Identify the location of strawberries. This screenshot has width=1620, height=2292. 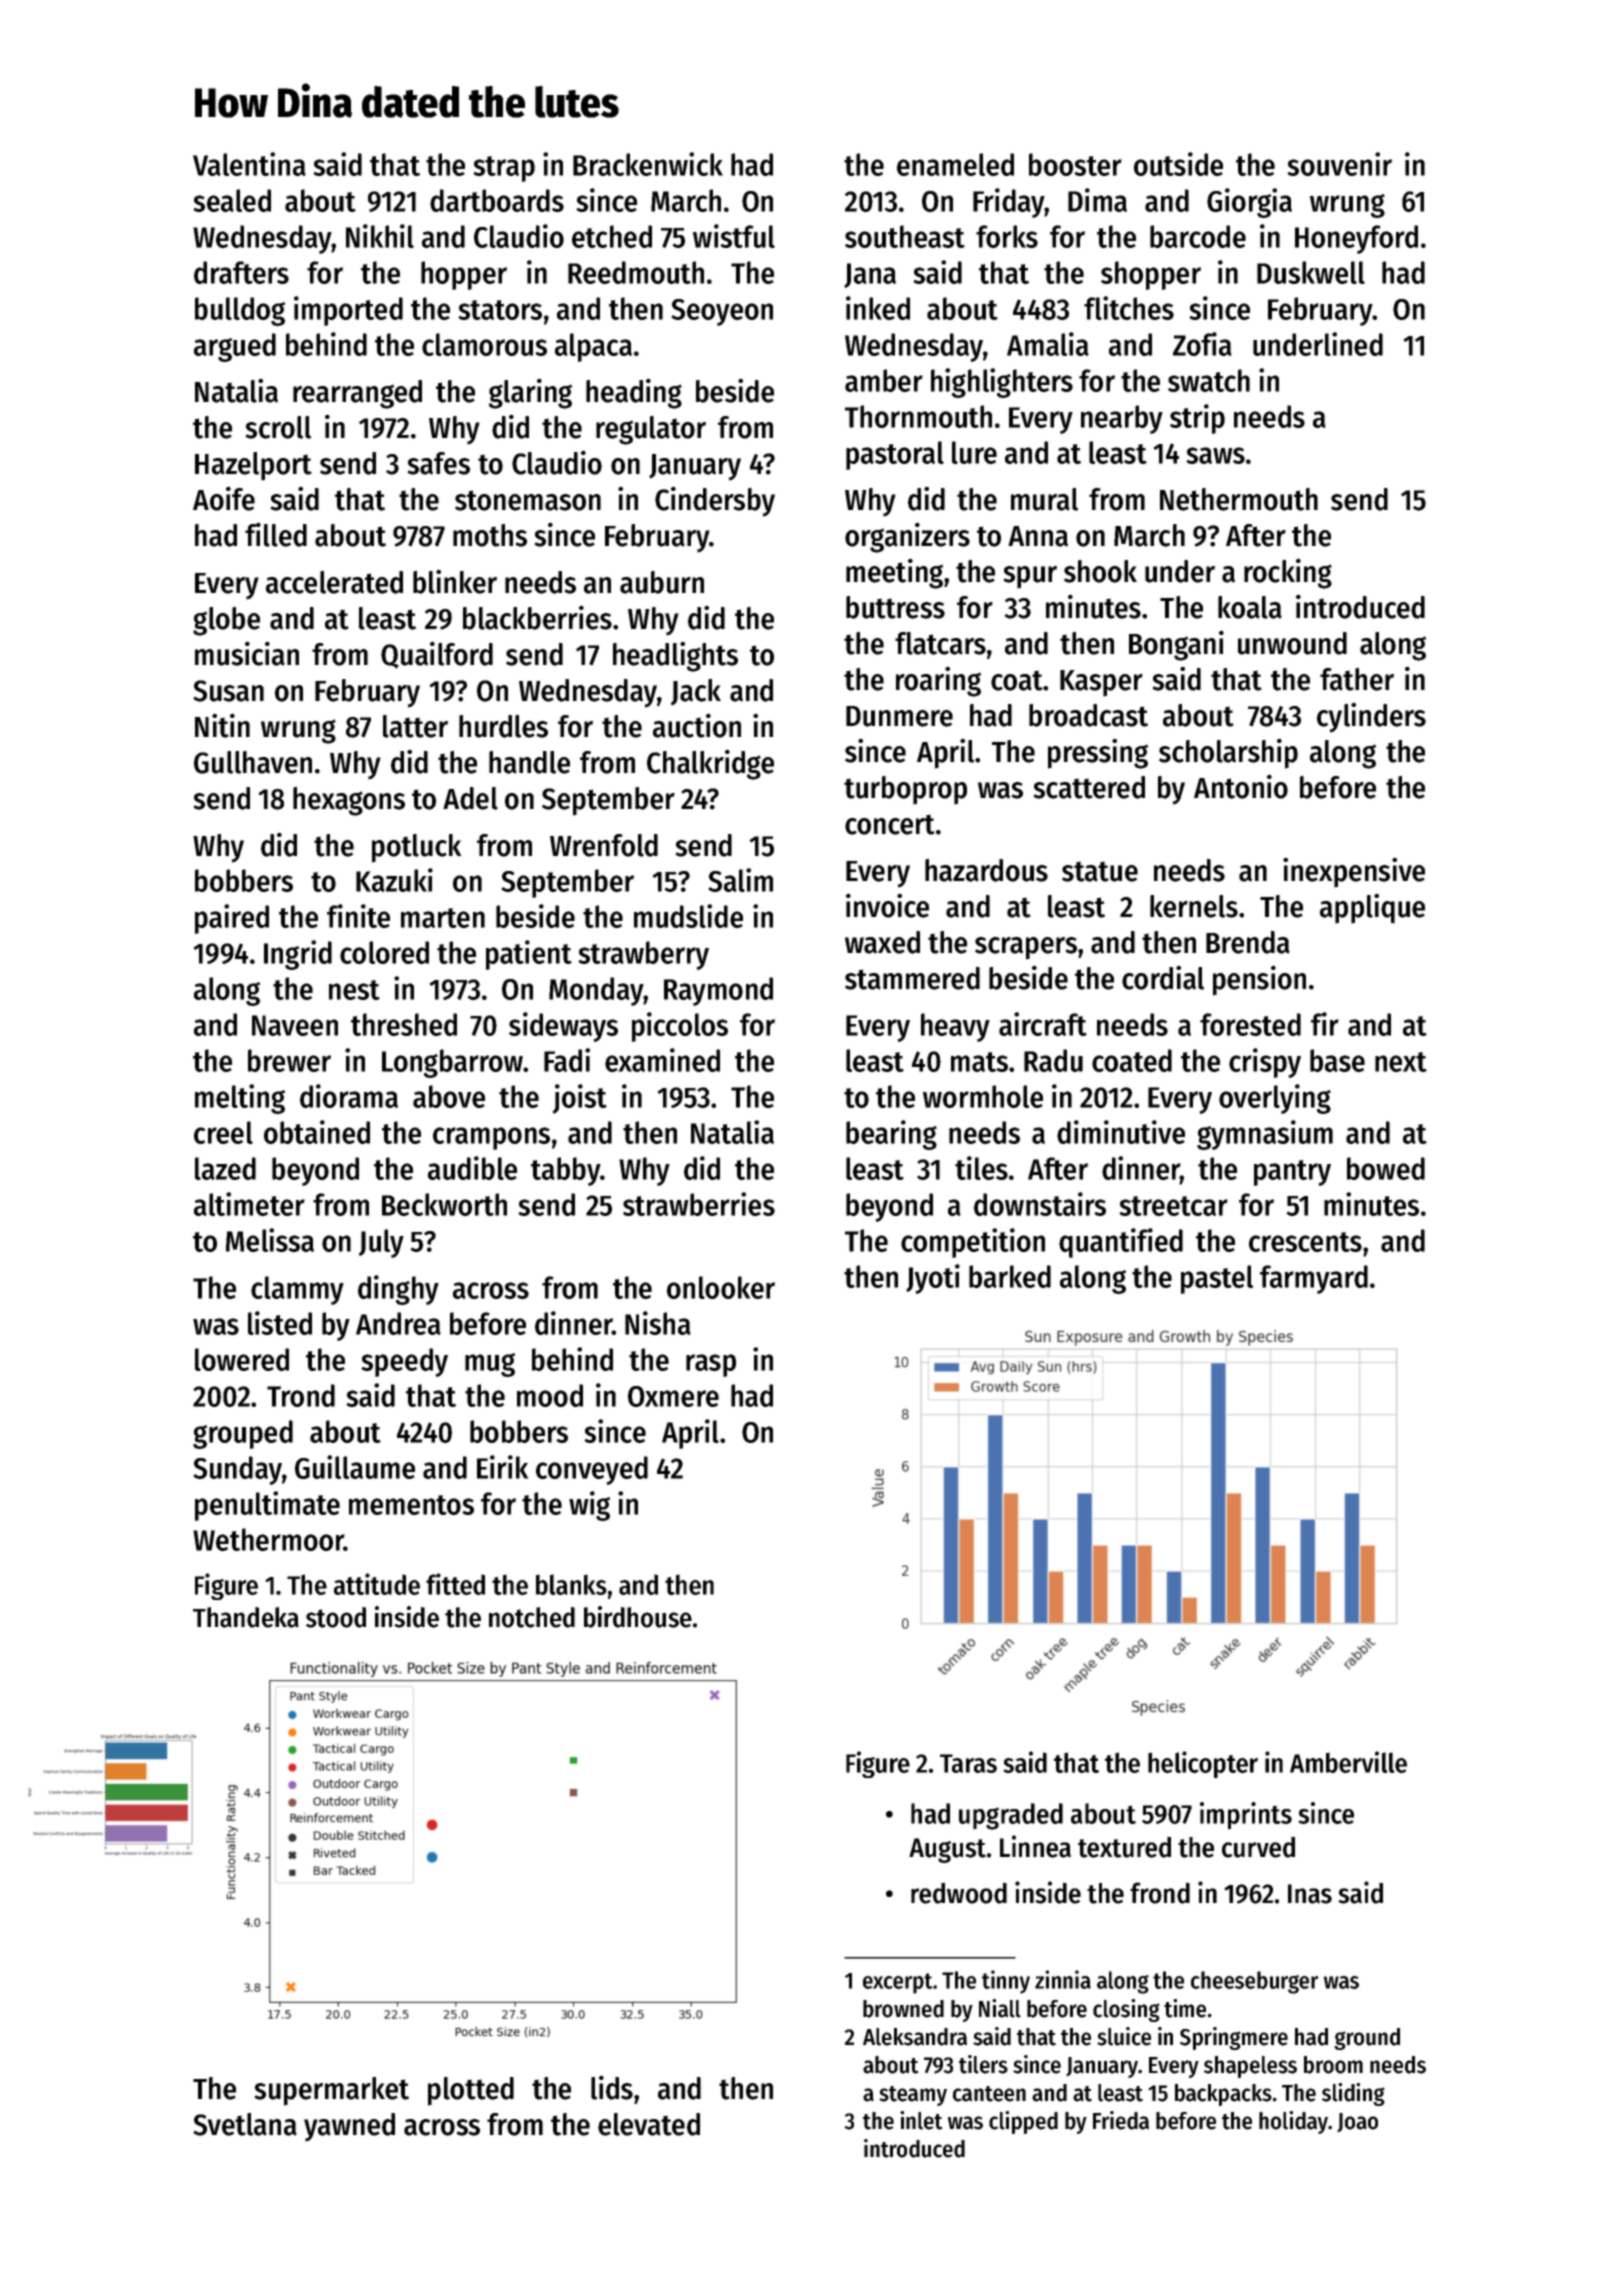
(699, 1204).
